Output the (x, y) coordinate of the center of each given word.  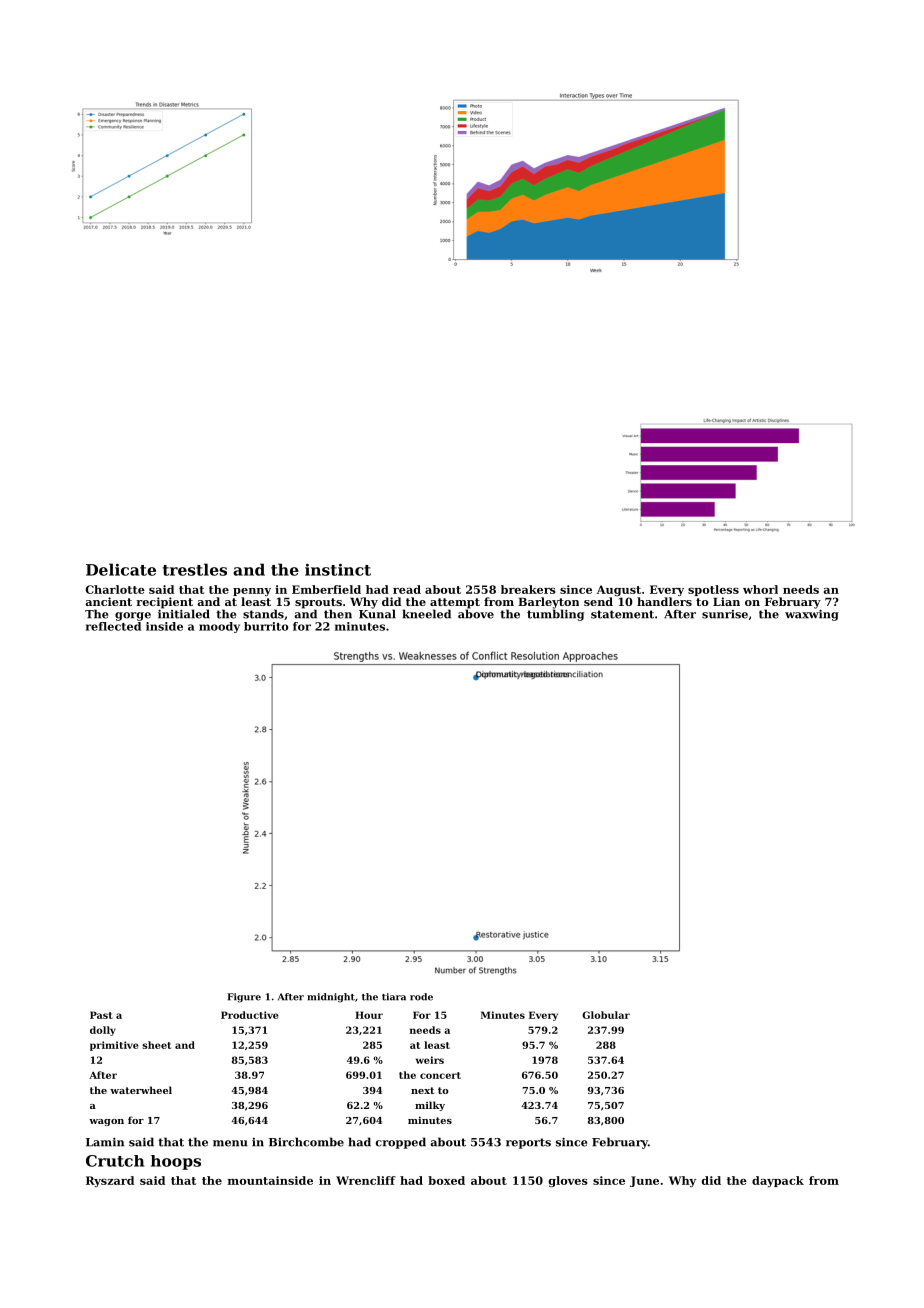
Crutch (115, 1161)
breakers (528, 589)
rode (421, 997)
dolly (103, 1031)
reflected (113, 626)
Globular (606, 1015)
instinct (338, 570)
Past (101, 1015)
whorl (760, 589)
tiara (394, 997)
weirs (430, 1060)
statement (622, 614)
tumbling (555, 615)
